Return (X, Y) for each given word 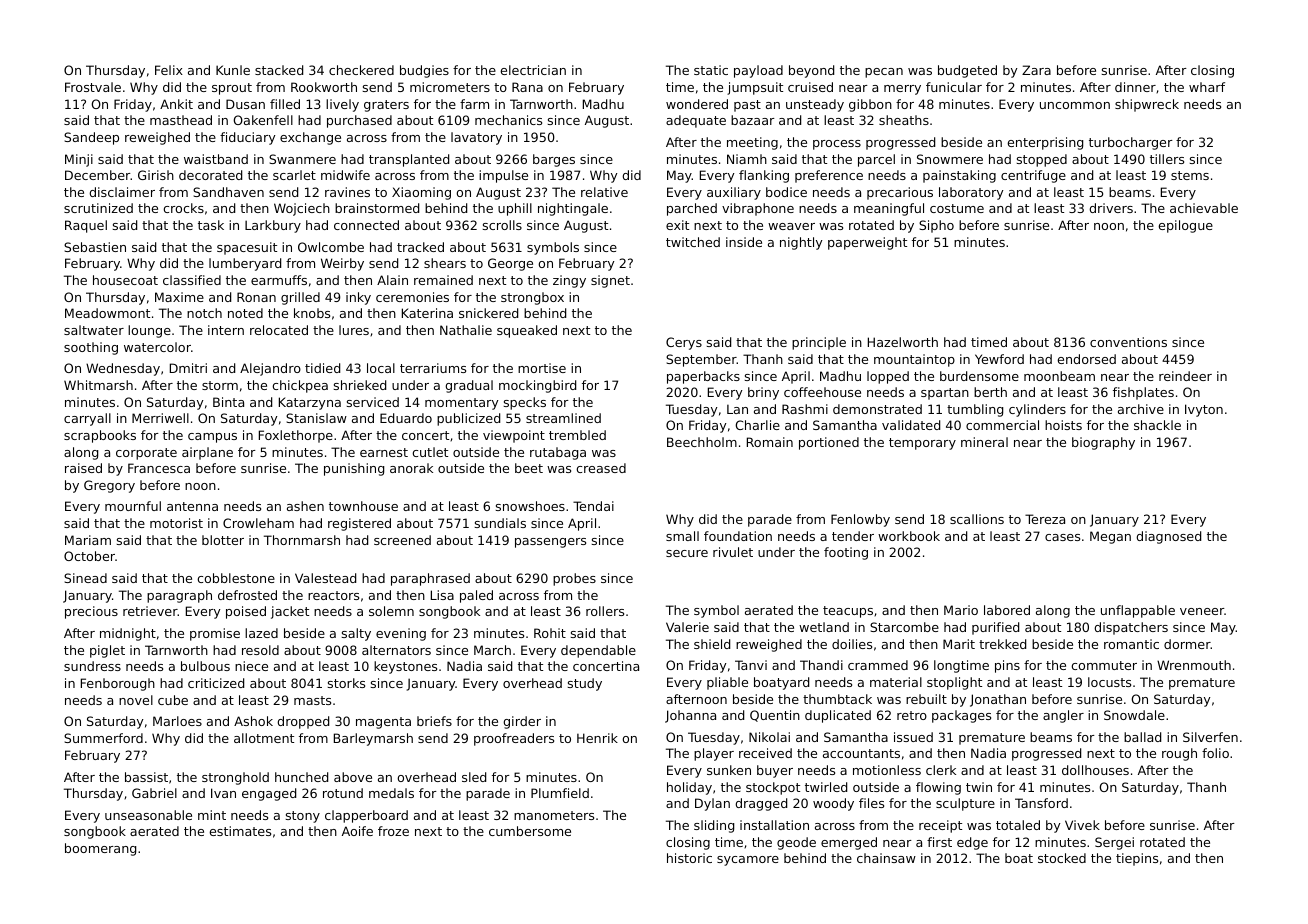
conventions (1128, 342)
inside (744, 242)
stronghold (235, 778)
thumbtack (837, 699)
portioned (829, 443)
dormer (1187, 644)
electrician (533, 70)
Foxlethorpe (296, 436)
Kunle (233, 70)
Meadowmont (107, 313)
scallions (977, 519)
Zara (1036, 70)
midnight (128, 634)
